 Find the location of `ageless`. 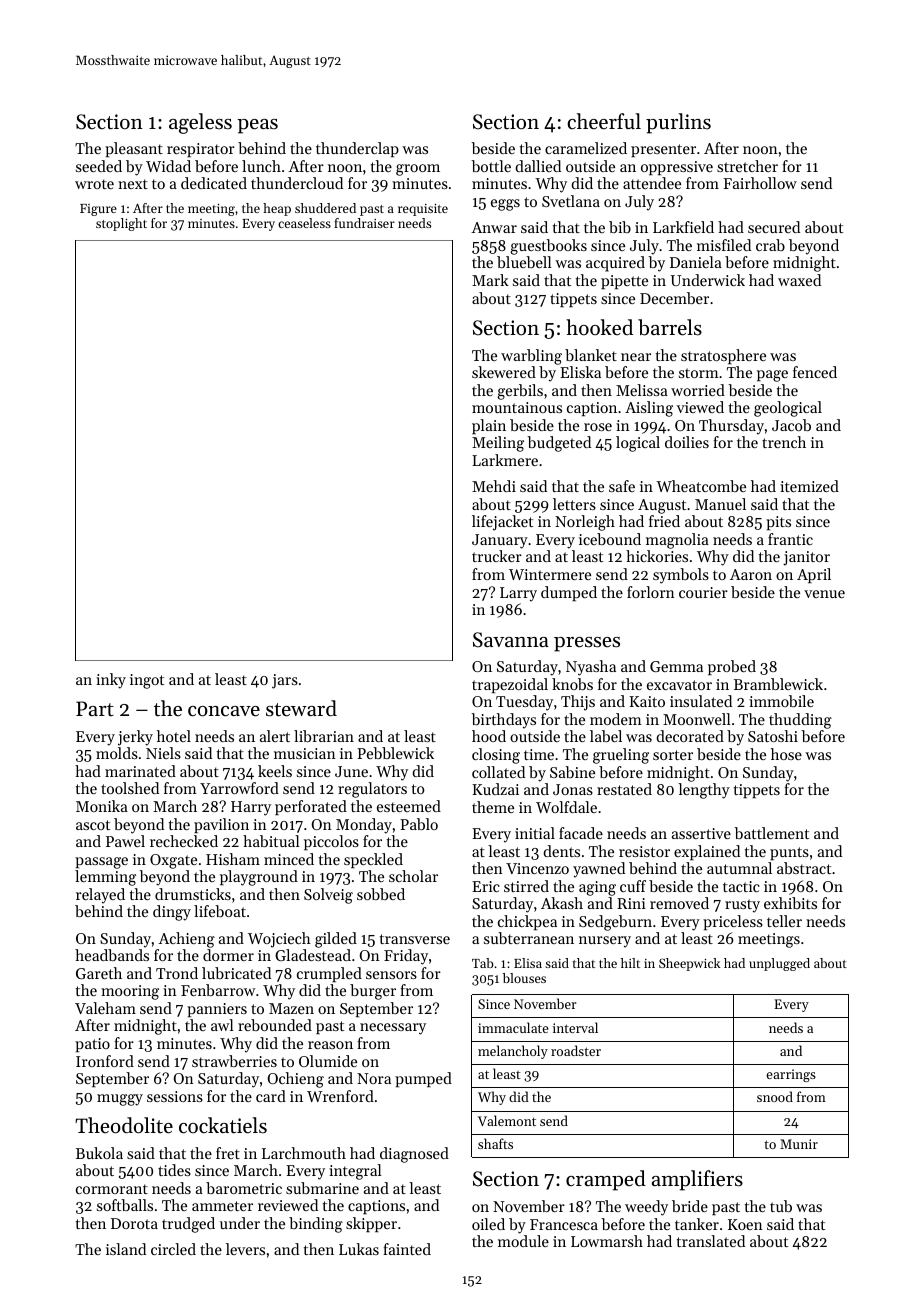

ageless is located at coordinates (200, 123).
